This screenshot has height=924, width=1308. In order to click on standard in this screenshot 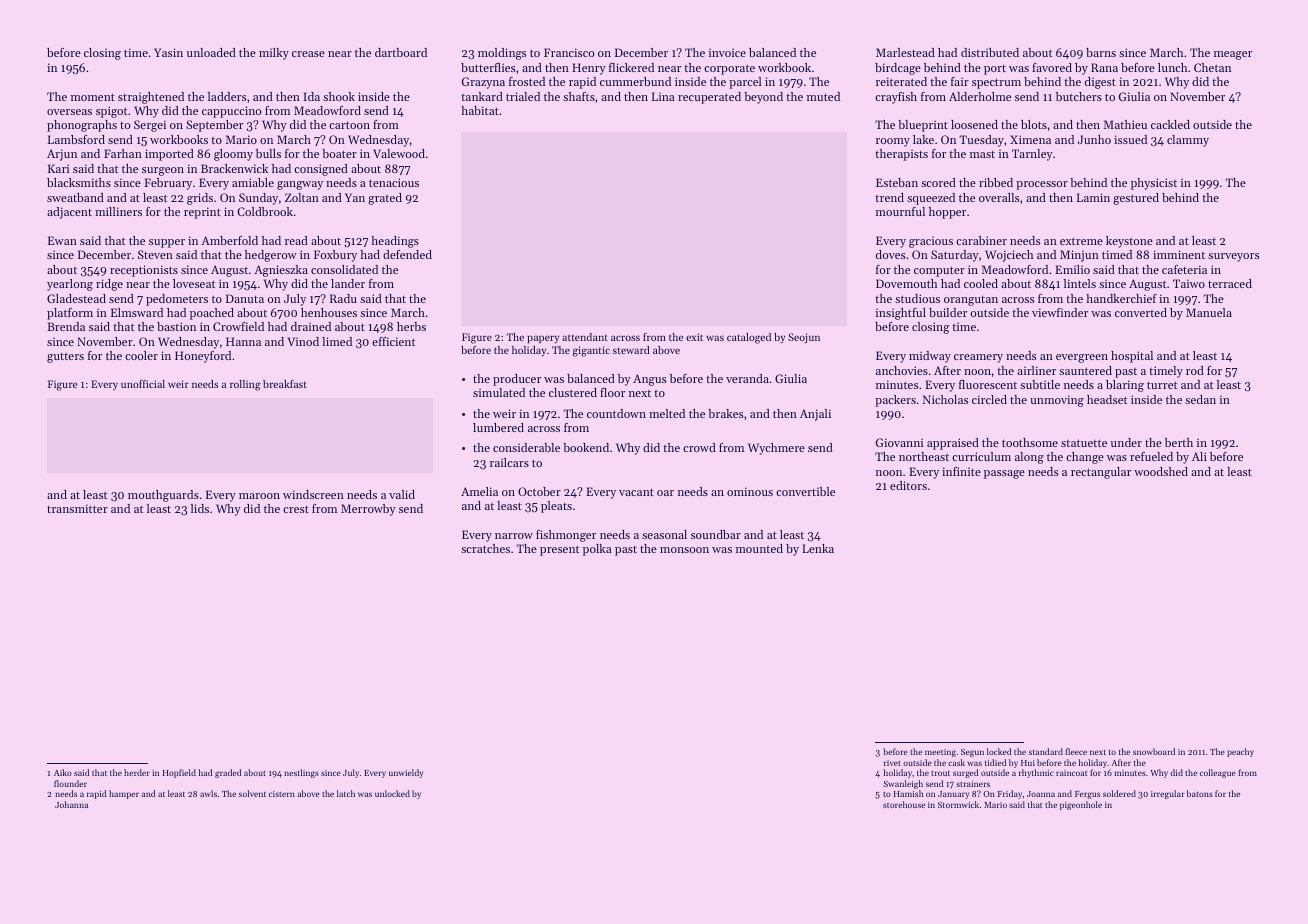, I will do `click(1046, 751)`.
